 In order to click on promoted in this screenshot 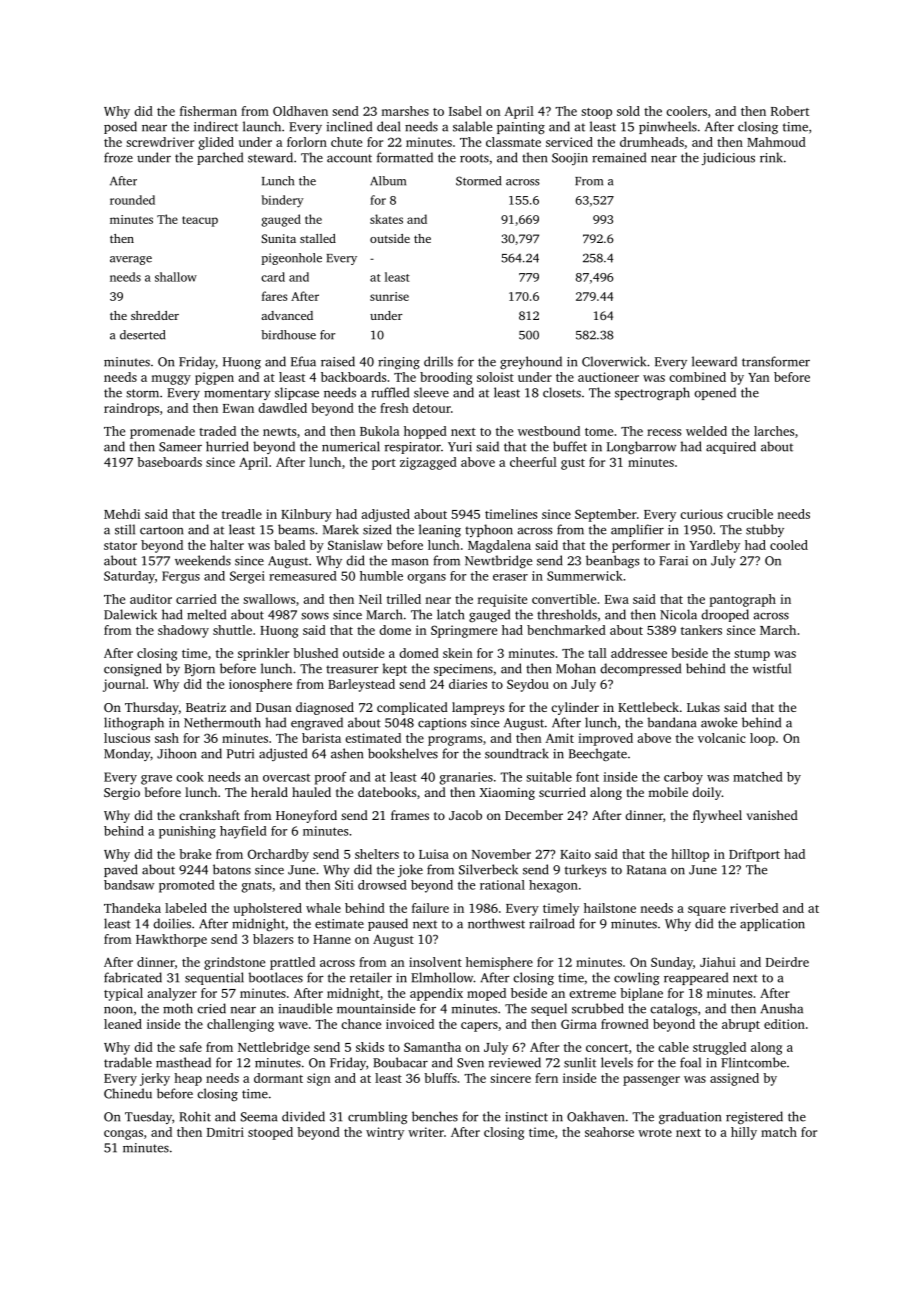, I will do `click(187, 886)`.
